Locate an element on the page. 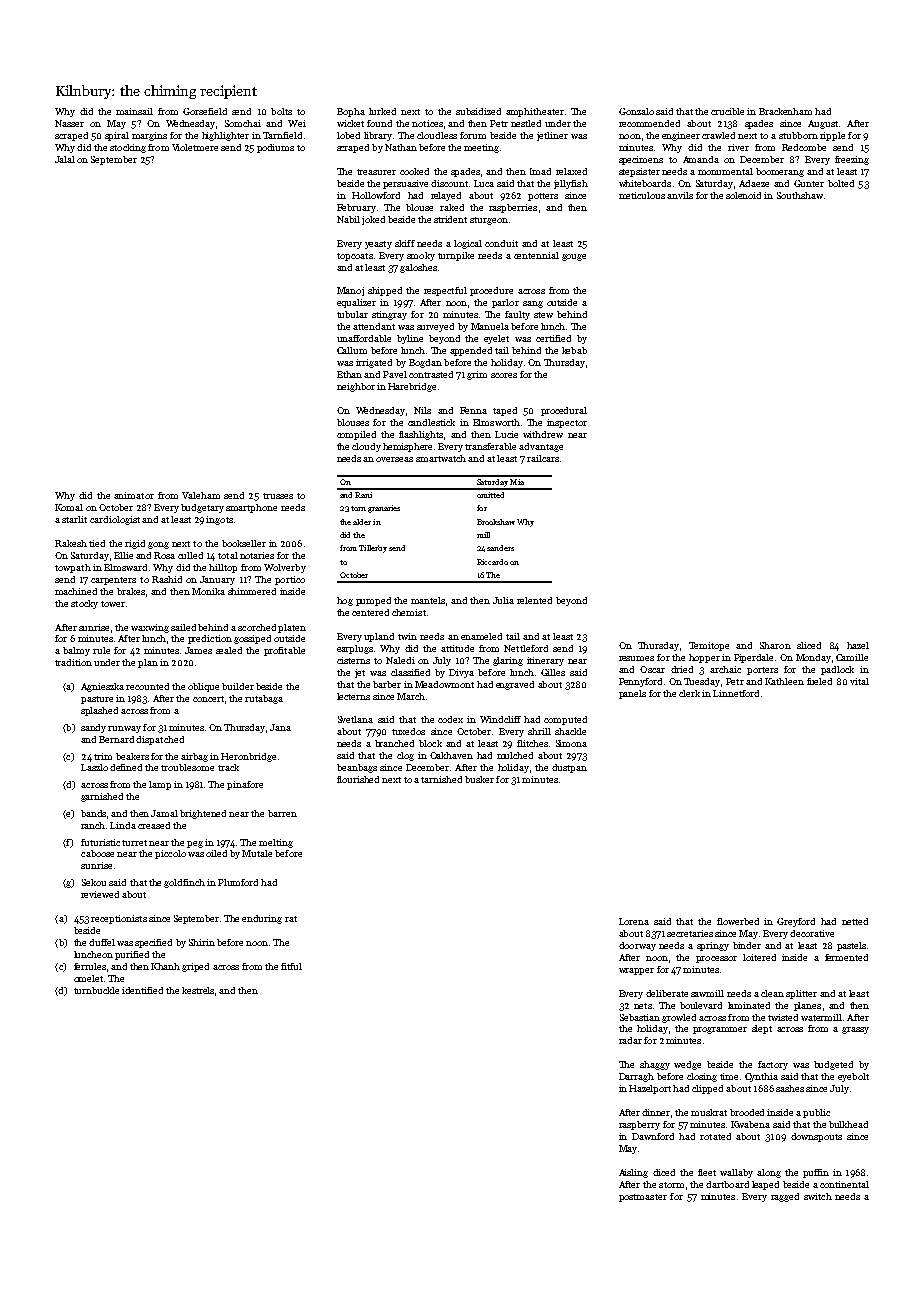 The height and width of the document is (1308, 924). recommended is located at coordinates (649, 123).
